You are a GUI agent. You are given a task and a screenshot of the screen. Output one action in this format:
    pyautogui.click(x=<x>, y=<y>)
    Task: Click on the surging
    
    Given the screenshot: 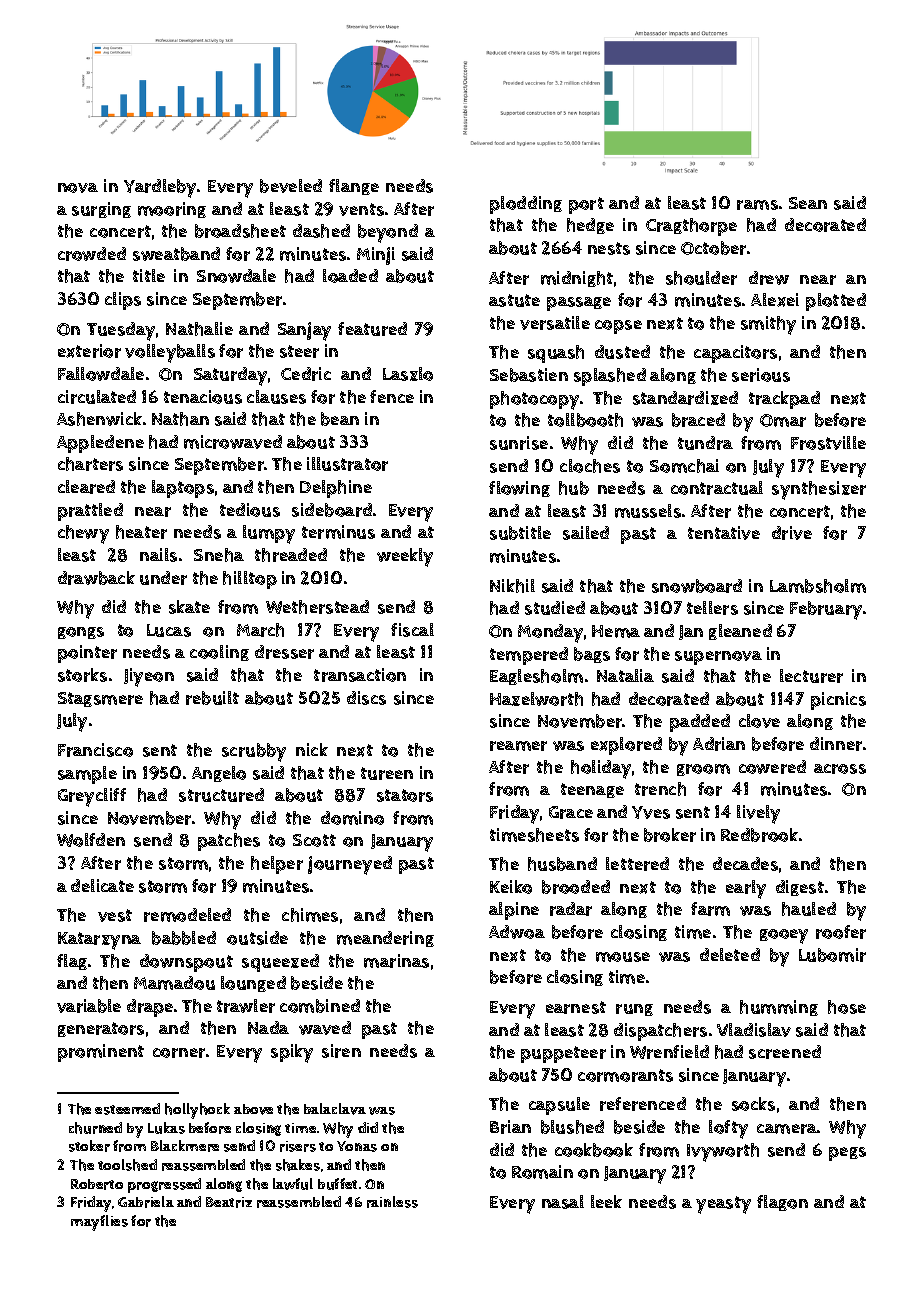 What is the action you would take?
    pyautogui.click(x=101, y=210)
